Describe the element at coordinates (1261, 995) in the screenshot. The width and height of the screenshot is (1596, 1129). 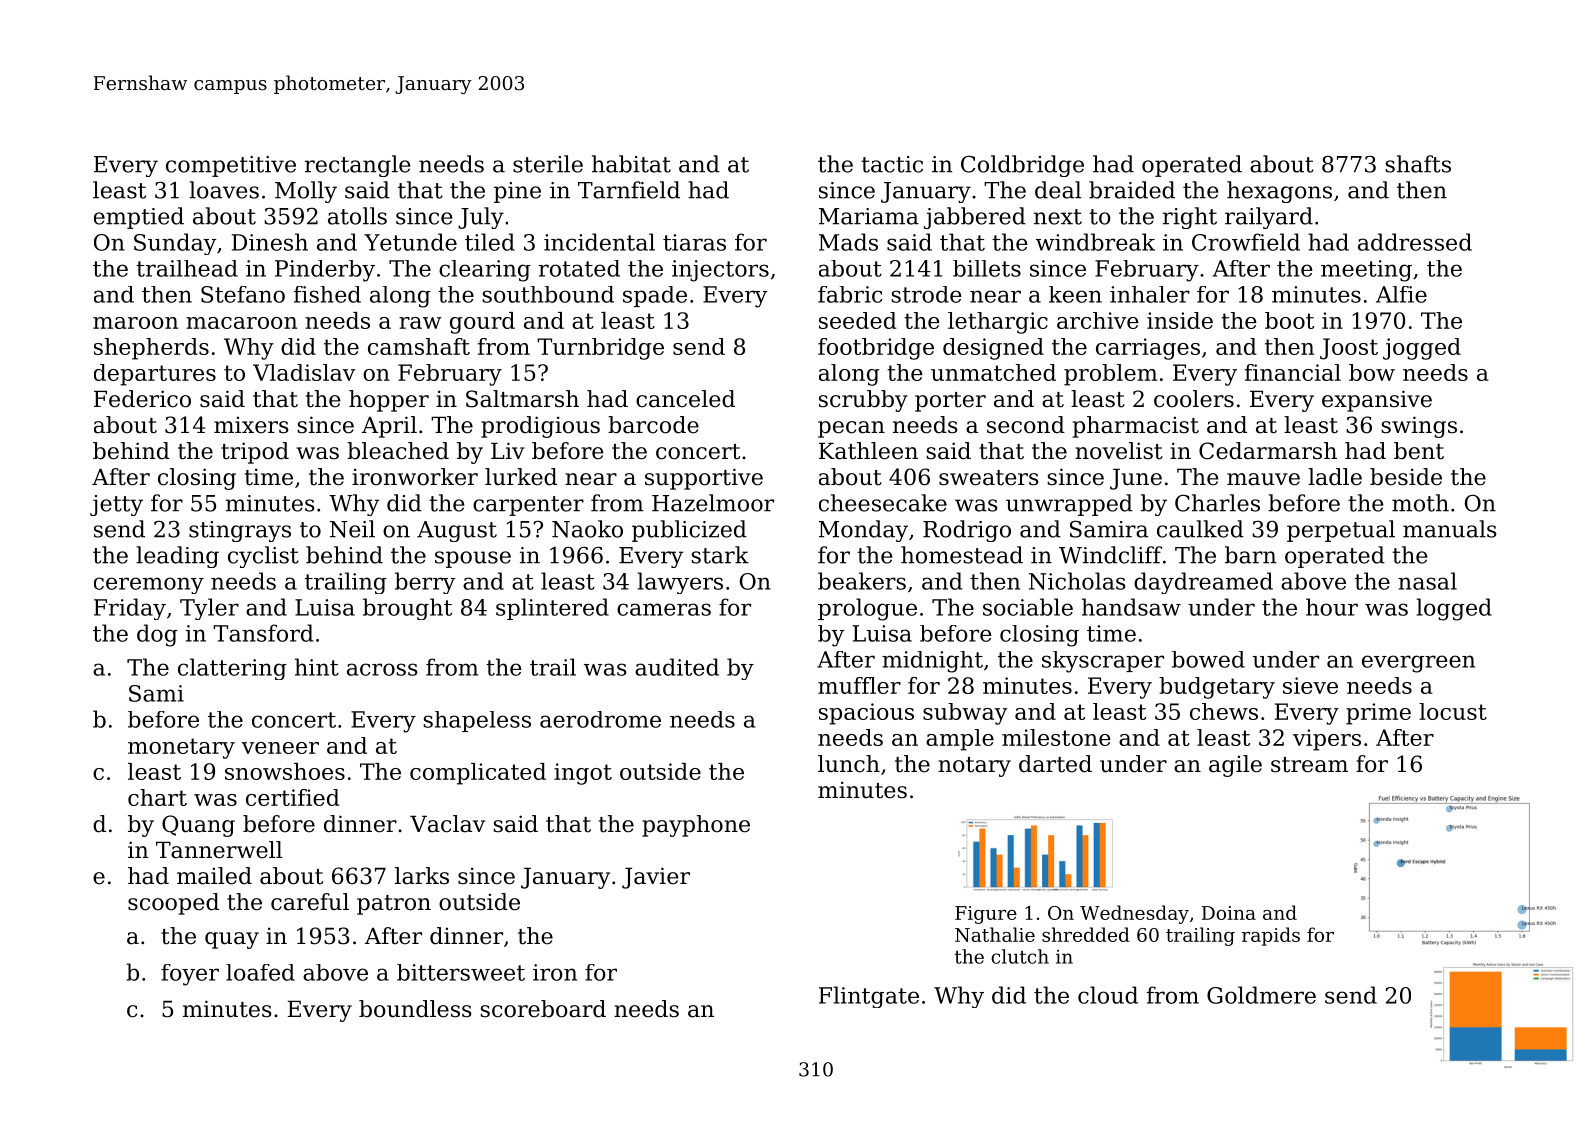
I see `Goldmere` at that location.
